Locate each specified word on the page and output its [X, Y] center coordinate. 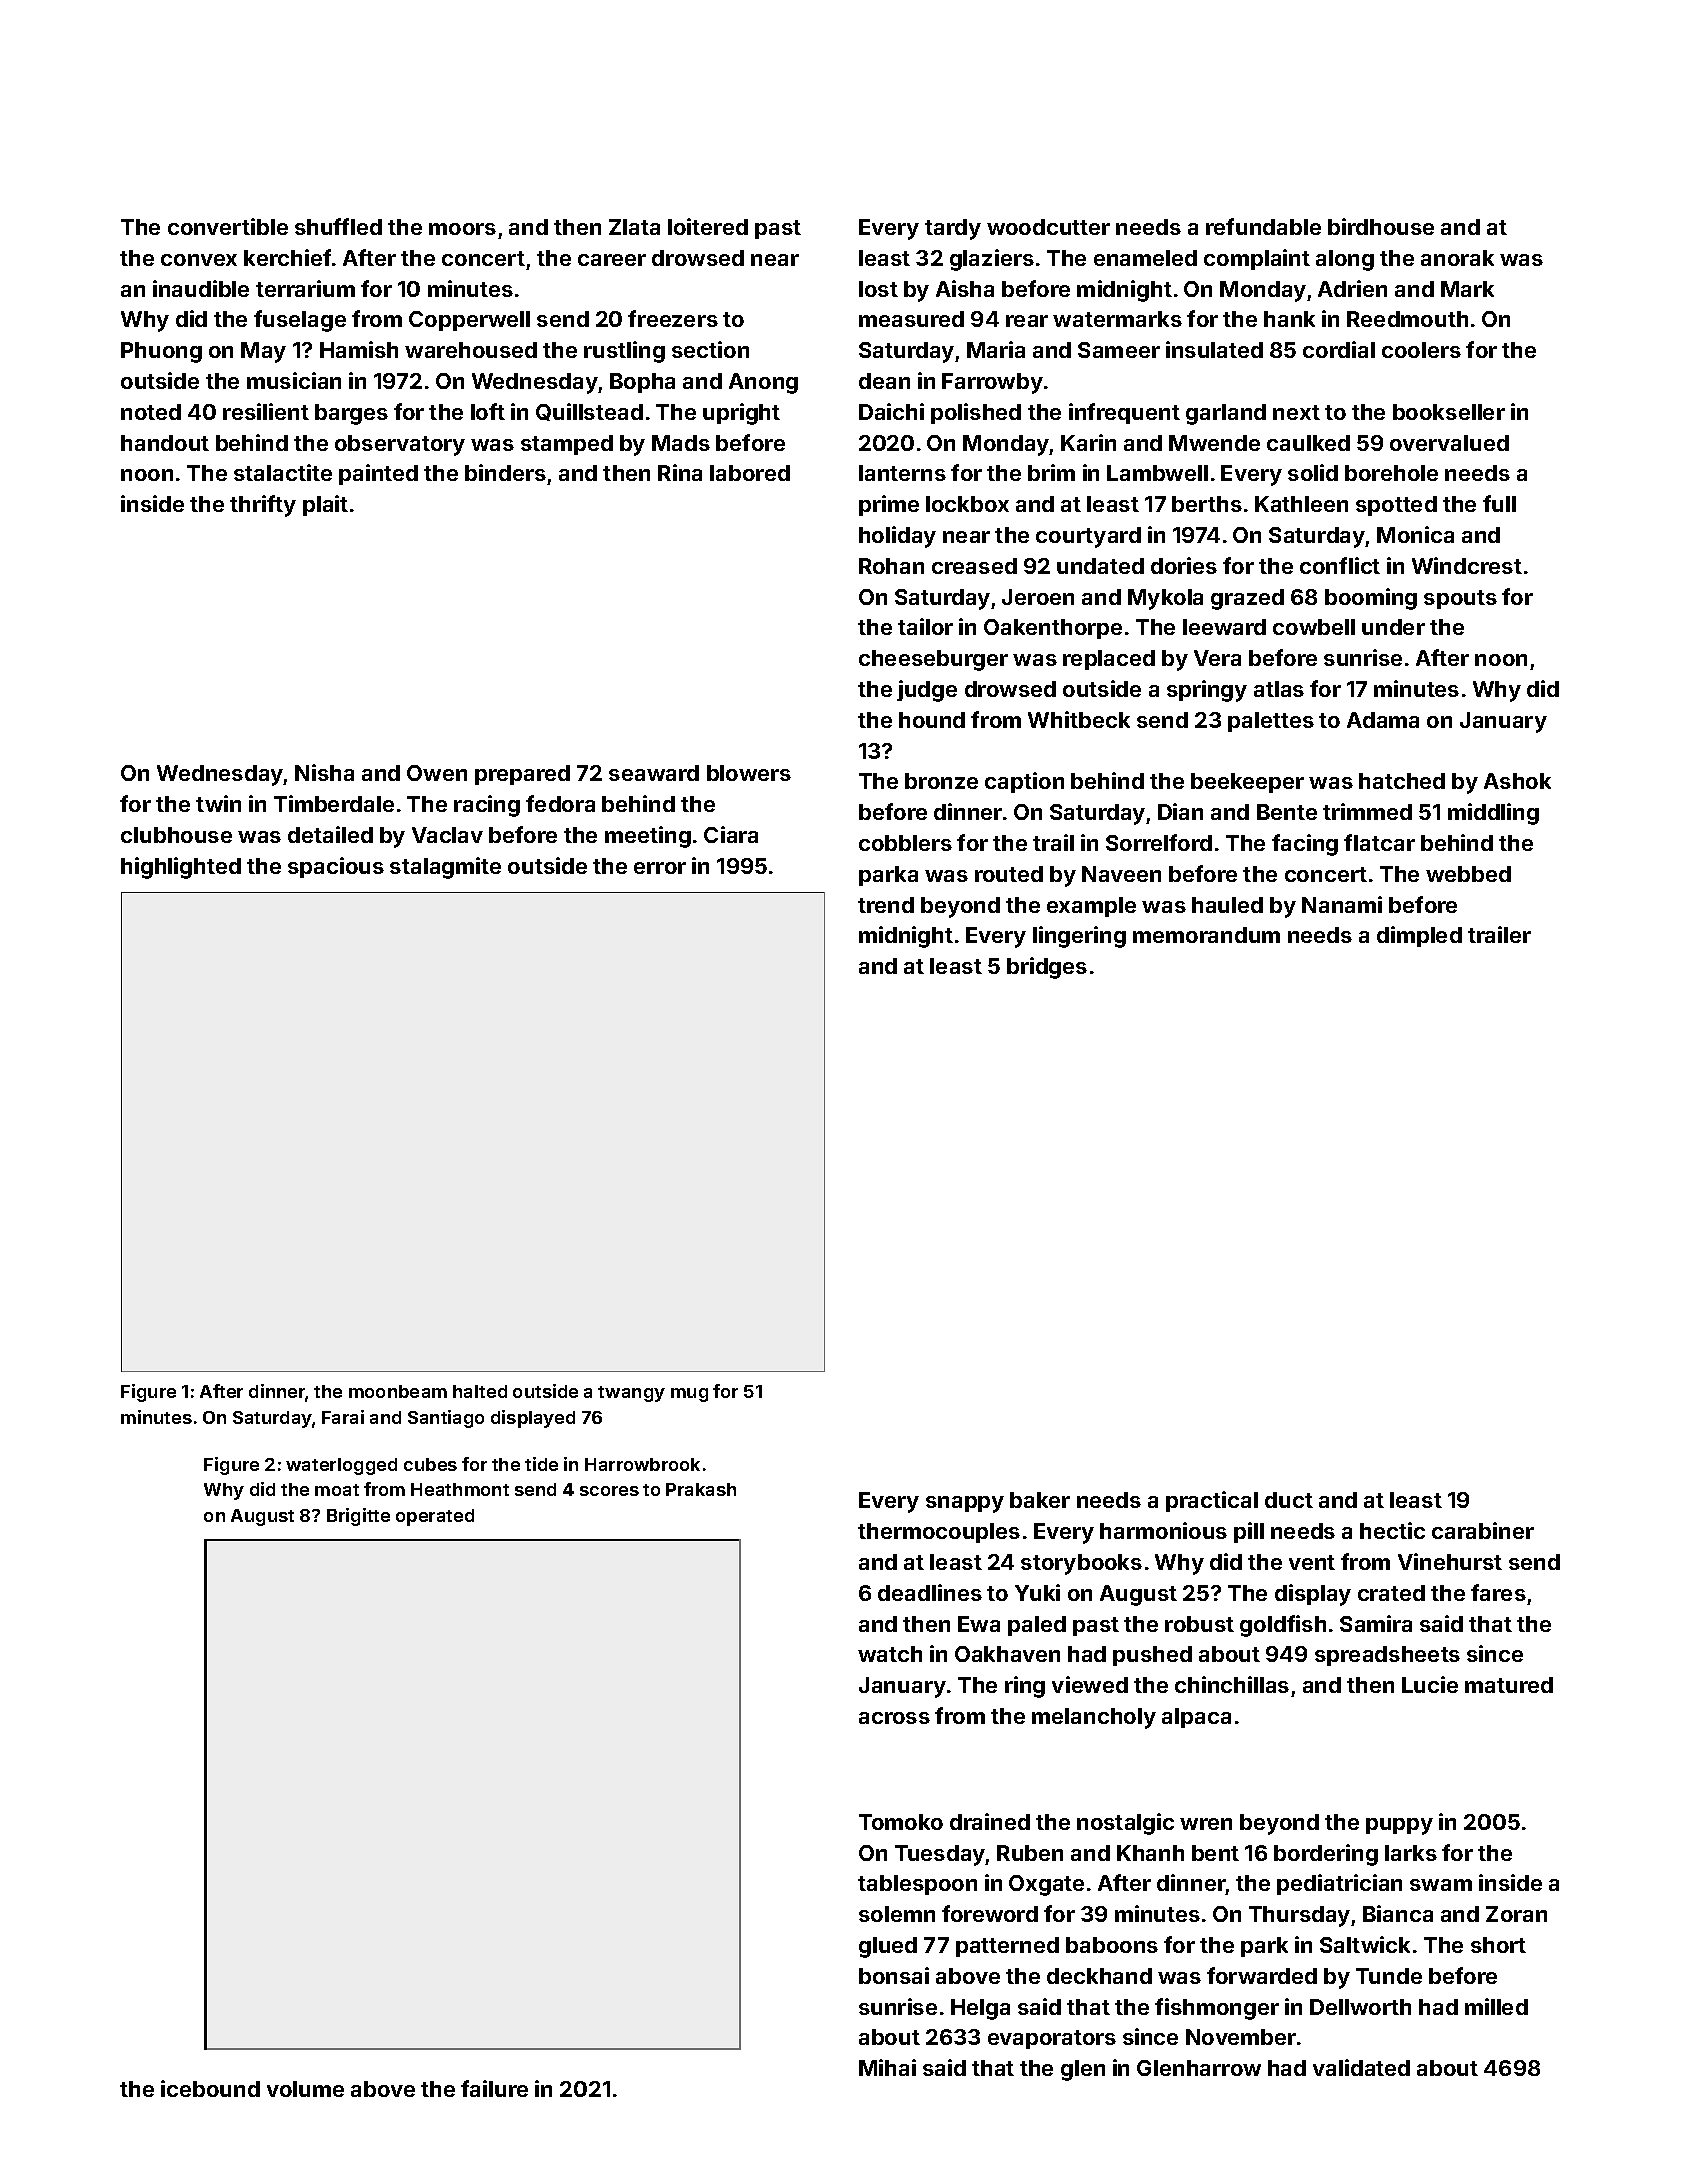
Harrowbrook [642, 1464]
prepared [522, 775]
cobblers [905, 843]
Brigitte [358, 1517]
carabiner [1483, 1530]
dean [884, 381]
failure [494, 2088]
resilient [266, 411]
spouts [1460, 599]
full [1499, 503]
